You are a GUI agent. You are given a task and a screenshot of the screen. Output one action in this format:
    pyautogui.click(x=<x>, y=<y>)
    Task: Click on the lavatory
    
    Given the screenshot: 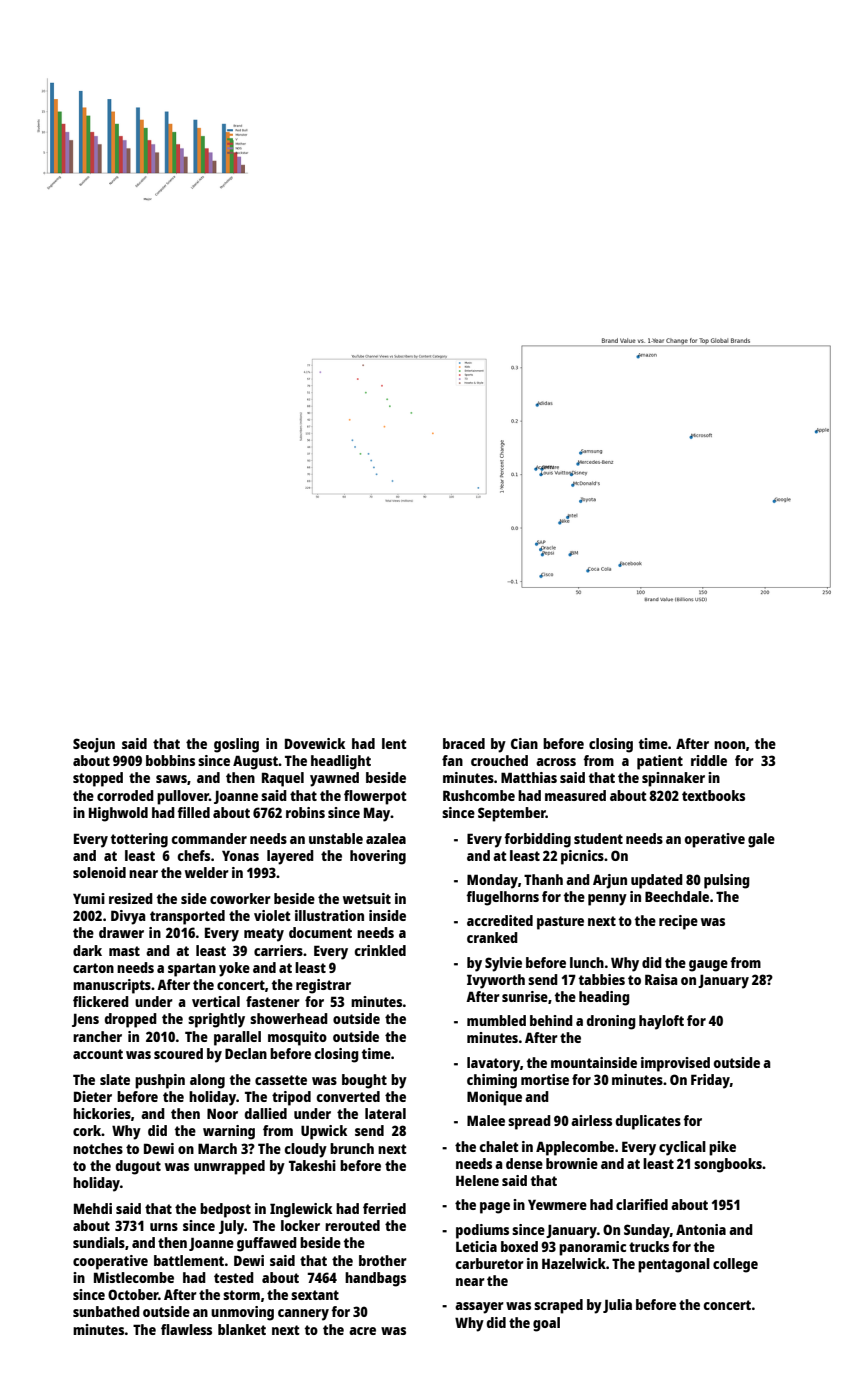 What is the action you would take?
    pyautogui.click(x=493, y=1064)
